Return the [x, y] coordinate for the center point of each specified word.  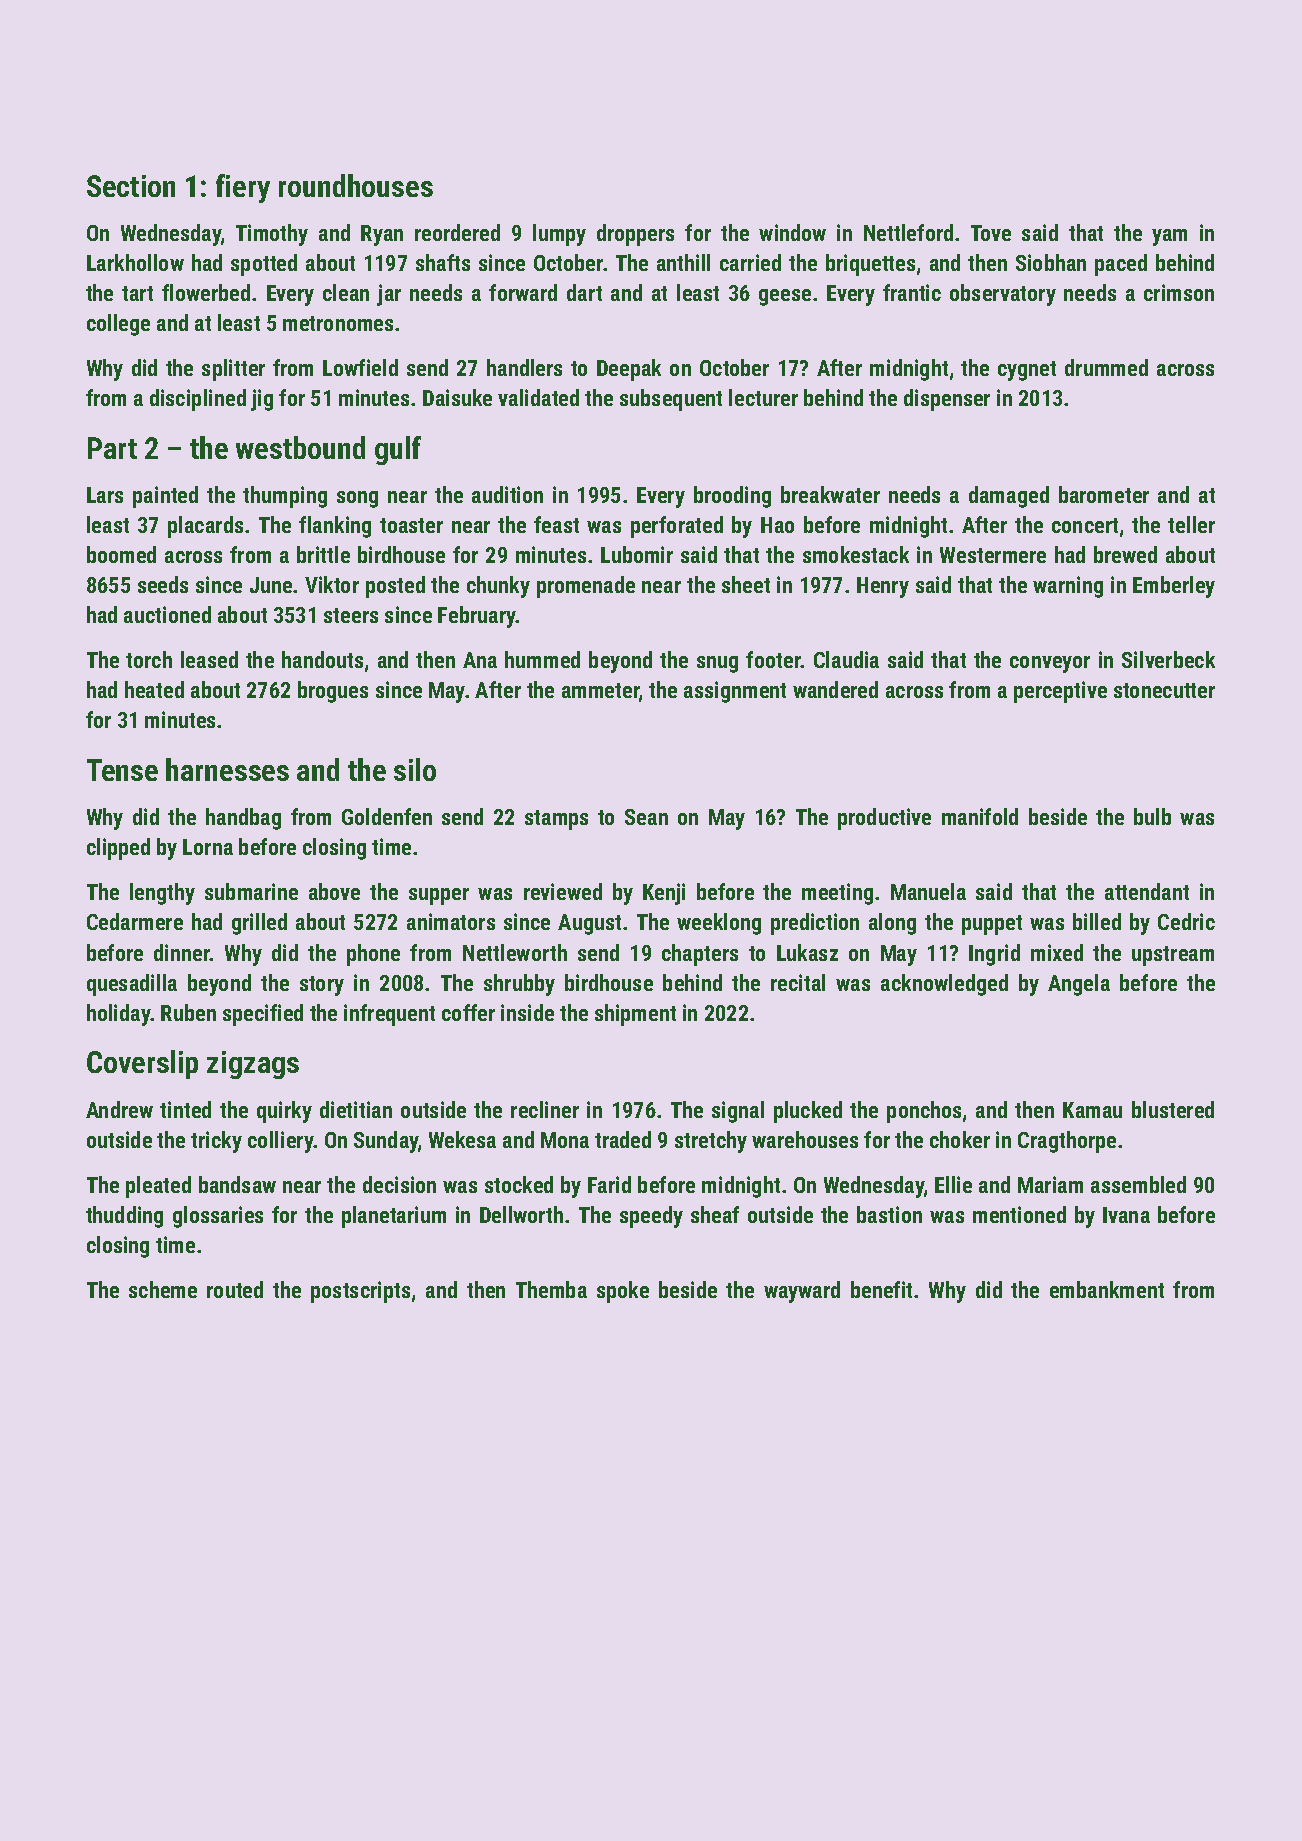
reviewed [563, 891]
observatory [1003, 295]
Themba [551, 1289]
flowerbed [206, 292]
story [322, 986]
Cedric [1186, 921]
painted [165, 497]
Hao [777, 525]
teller [1191, 524]
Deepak [629, 370]
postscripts [360, 1292]
